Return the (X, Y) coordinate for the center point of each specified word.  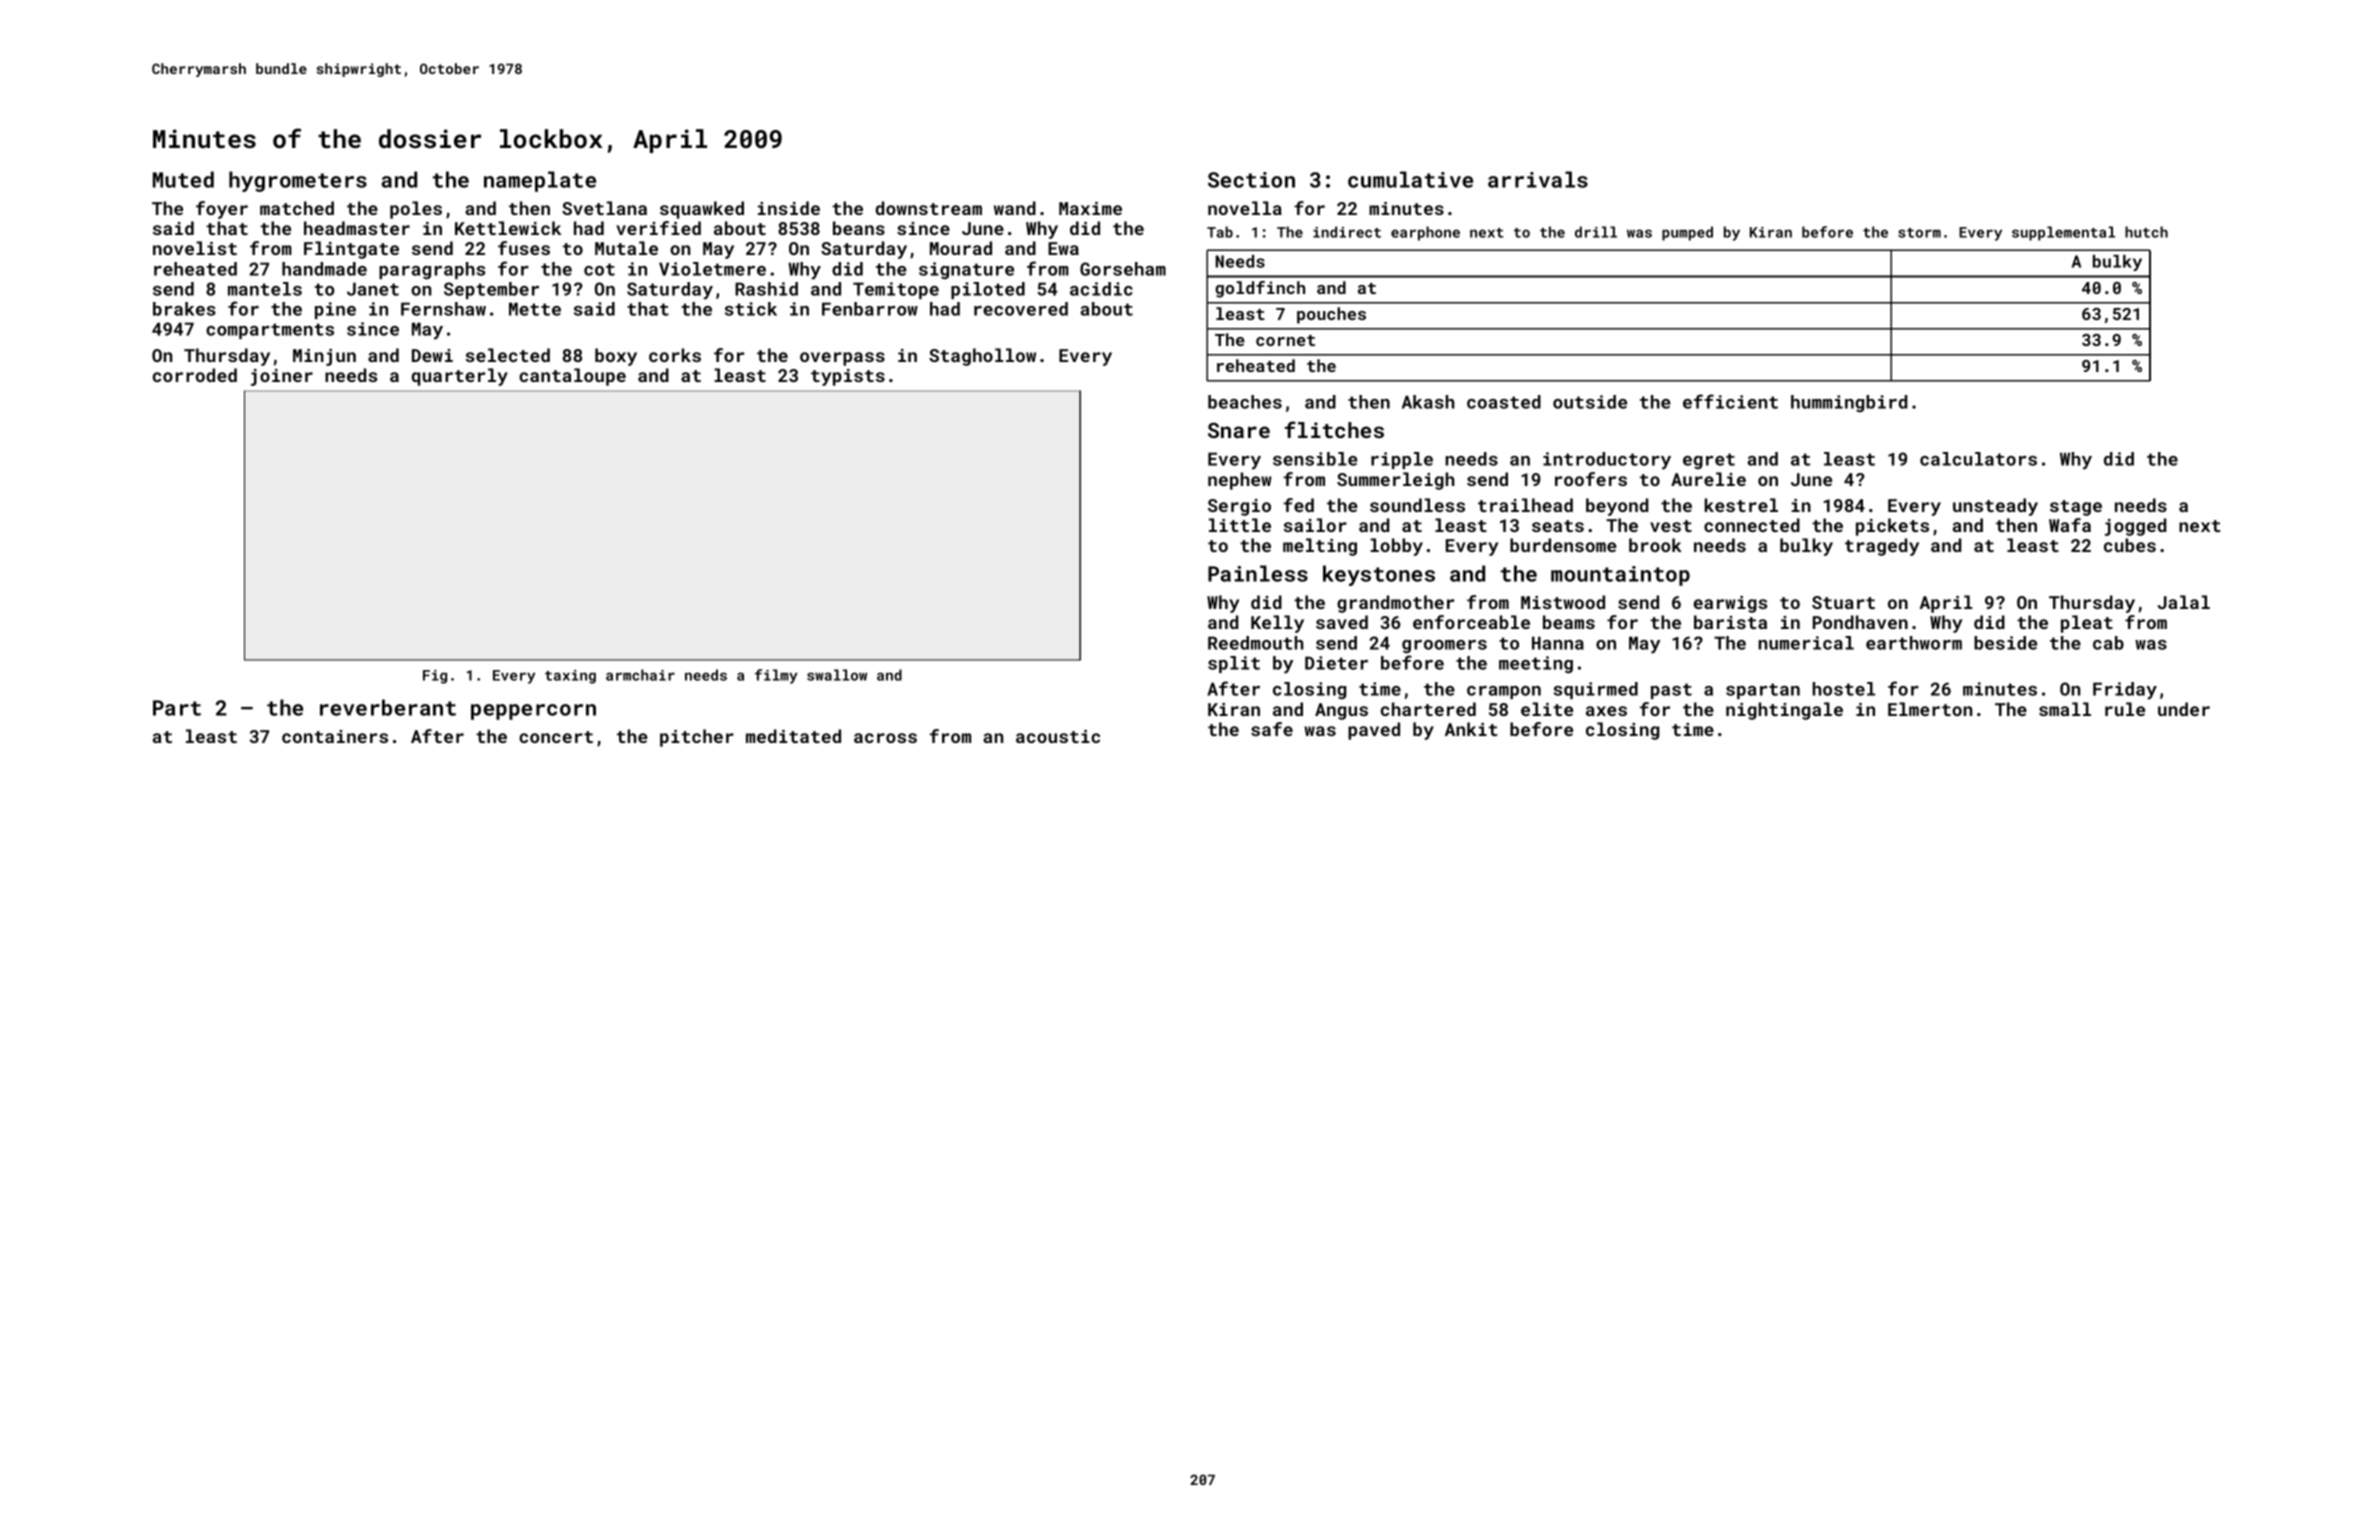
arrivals (1538, 179)
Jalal (2184, 602)
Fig (435, 677)
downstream (928, 208)
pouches (1331, 315)
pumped (1687, 233)
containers (335, 736)
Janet (373, 289)
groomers (1444, 646)
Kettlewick (508, 228)
